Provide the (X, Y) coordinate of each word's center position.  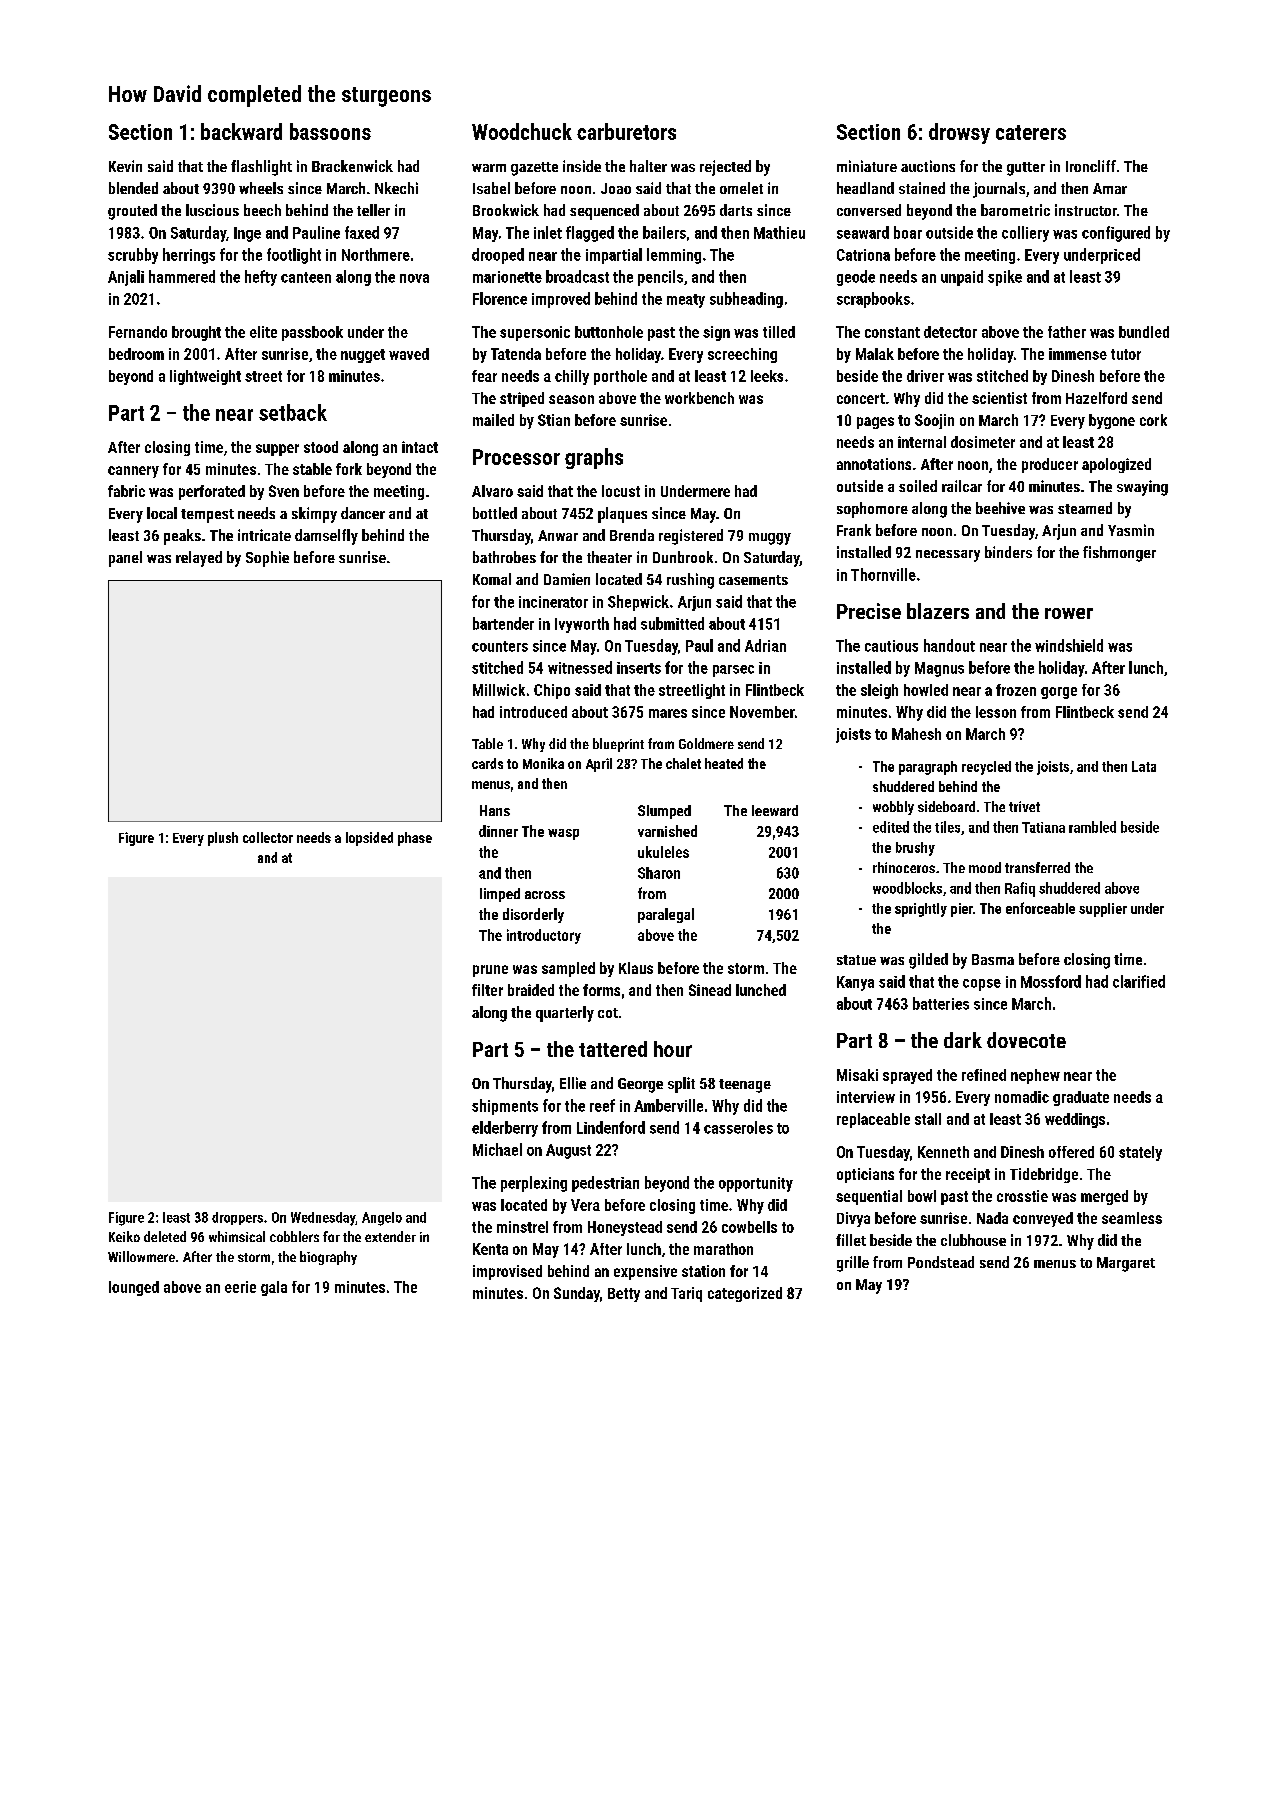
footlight (294, 256)
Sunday (577, 1294)
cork (1153, 420)
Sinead (710, 990)
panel (125, 559)
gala (274, 1288)
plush (223, 839)
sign (716, 333)
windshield (1069, 645)
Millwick (499, 690)
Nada (992, 1218)
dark (963, 1040)
